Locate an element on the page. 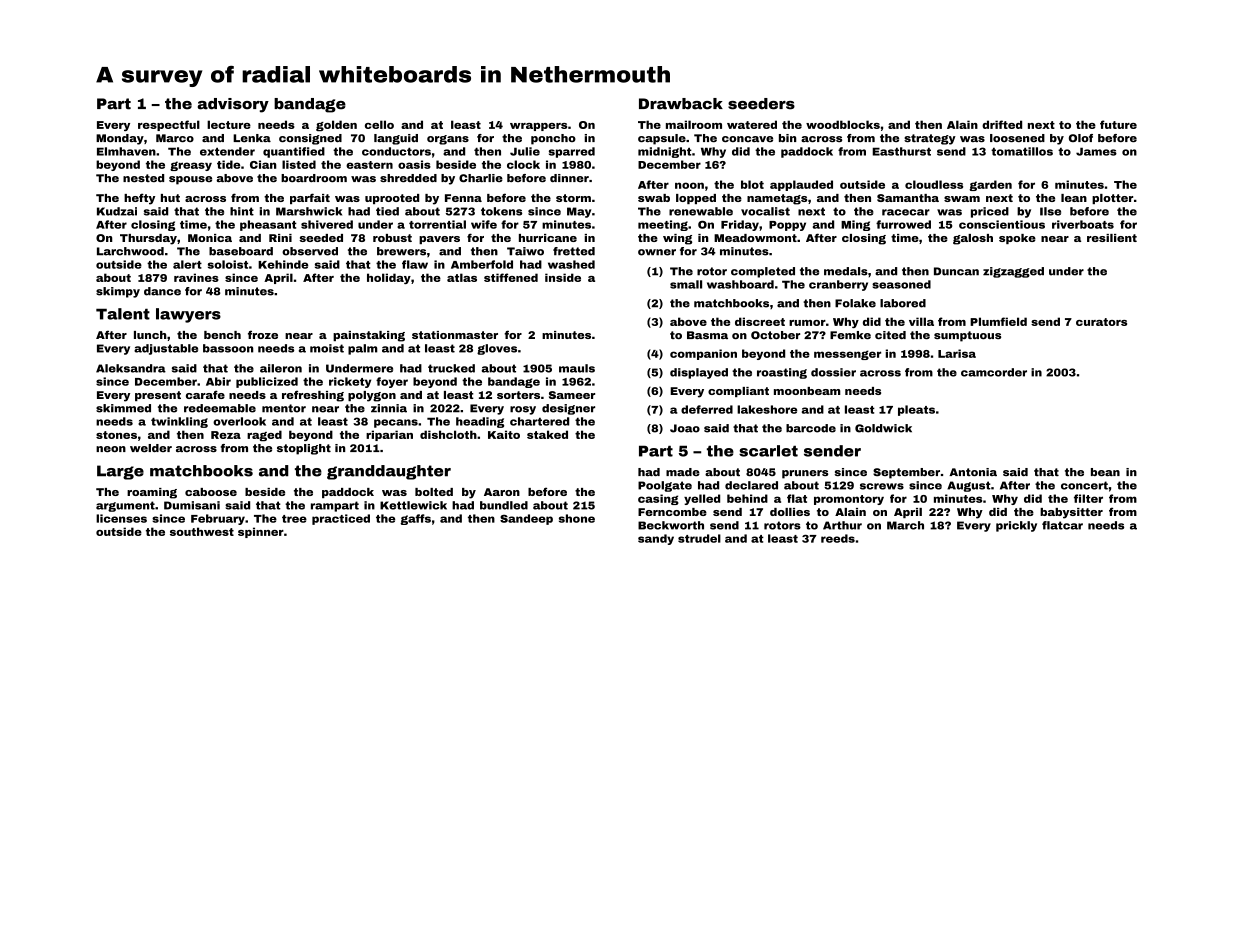 The height and width of the document is (952, 1233). curators is located at coordinates (1101, 322).
